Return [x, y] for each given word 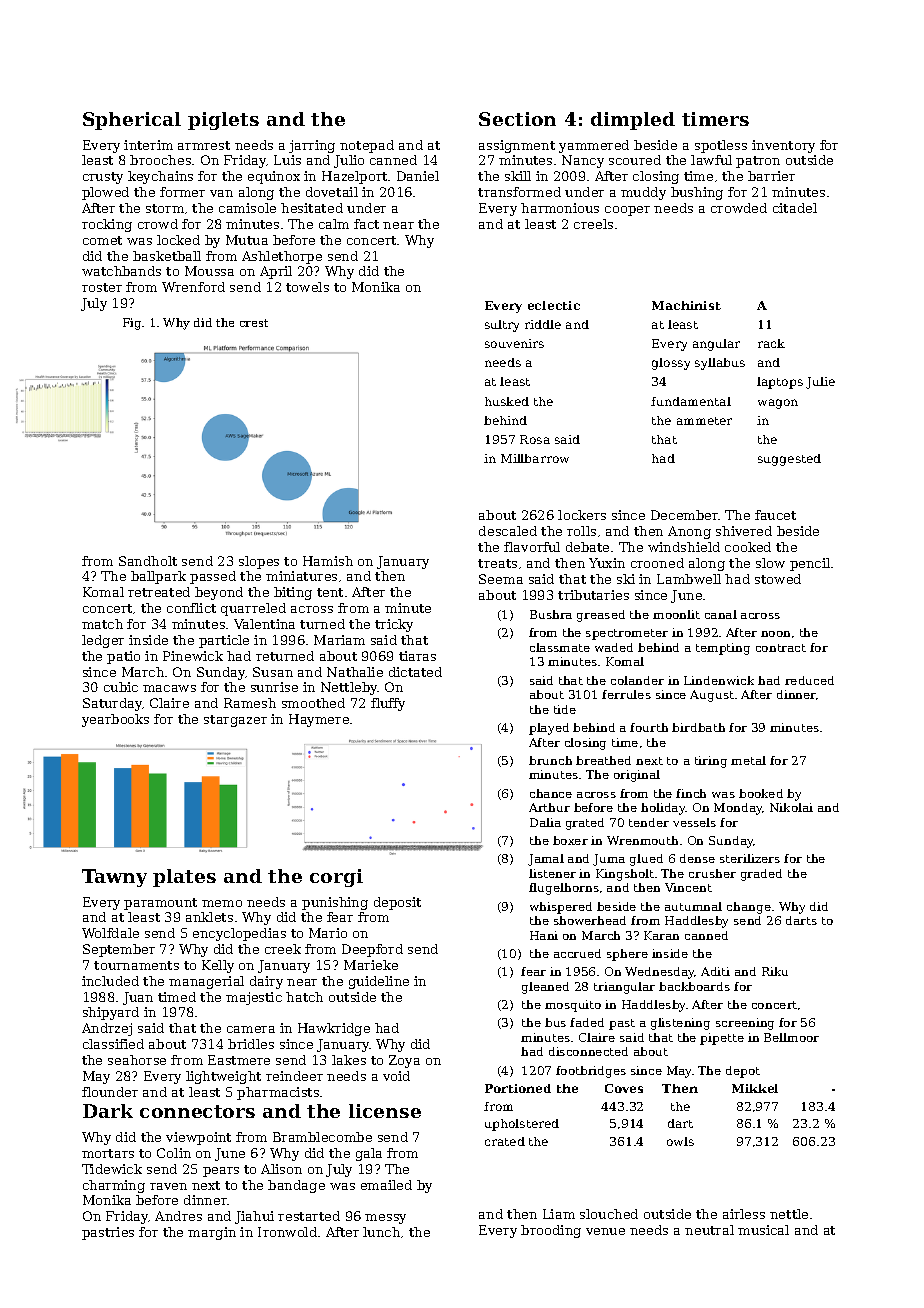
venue [605, 1231]
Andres [178, 1216]
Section [517, 119]
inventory [783, 146]
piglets [223, 121]
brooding [551, 1231]
